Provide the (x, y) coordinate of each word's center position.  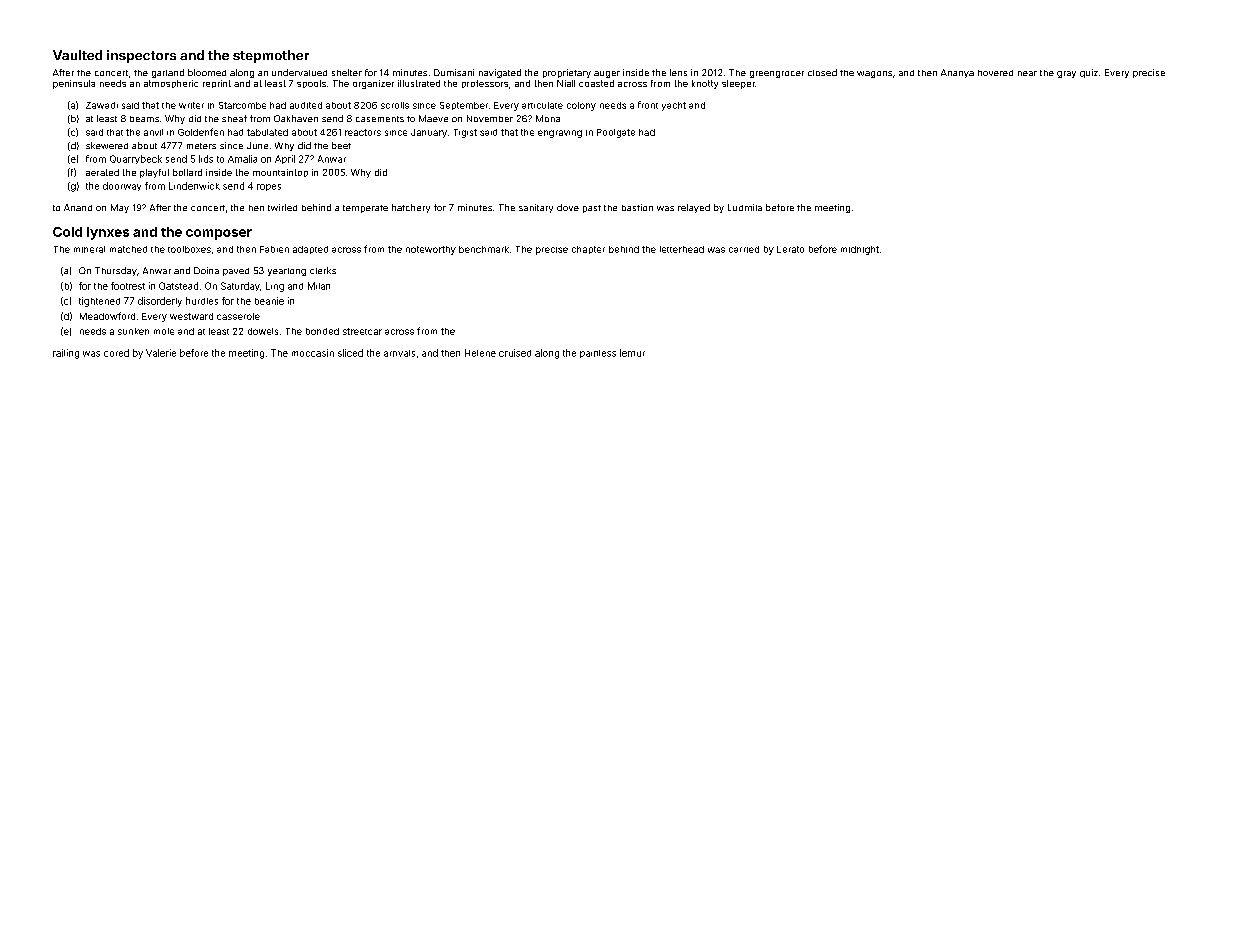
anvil (153, 132)
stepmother (271, 56)
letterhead (682, 249)
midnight (860, 250)
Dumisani (454, 72)
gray (1066, 74)
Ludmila (745, 207)
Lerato (790, 249)
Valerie (161, 353)
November (490, 118)
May (120, 208)
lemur (632, 353)
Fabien (274, 249)
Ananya (957, 73)
